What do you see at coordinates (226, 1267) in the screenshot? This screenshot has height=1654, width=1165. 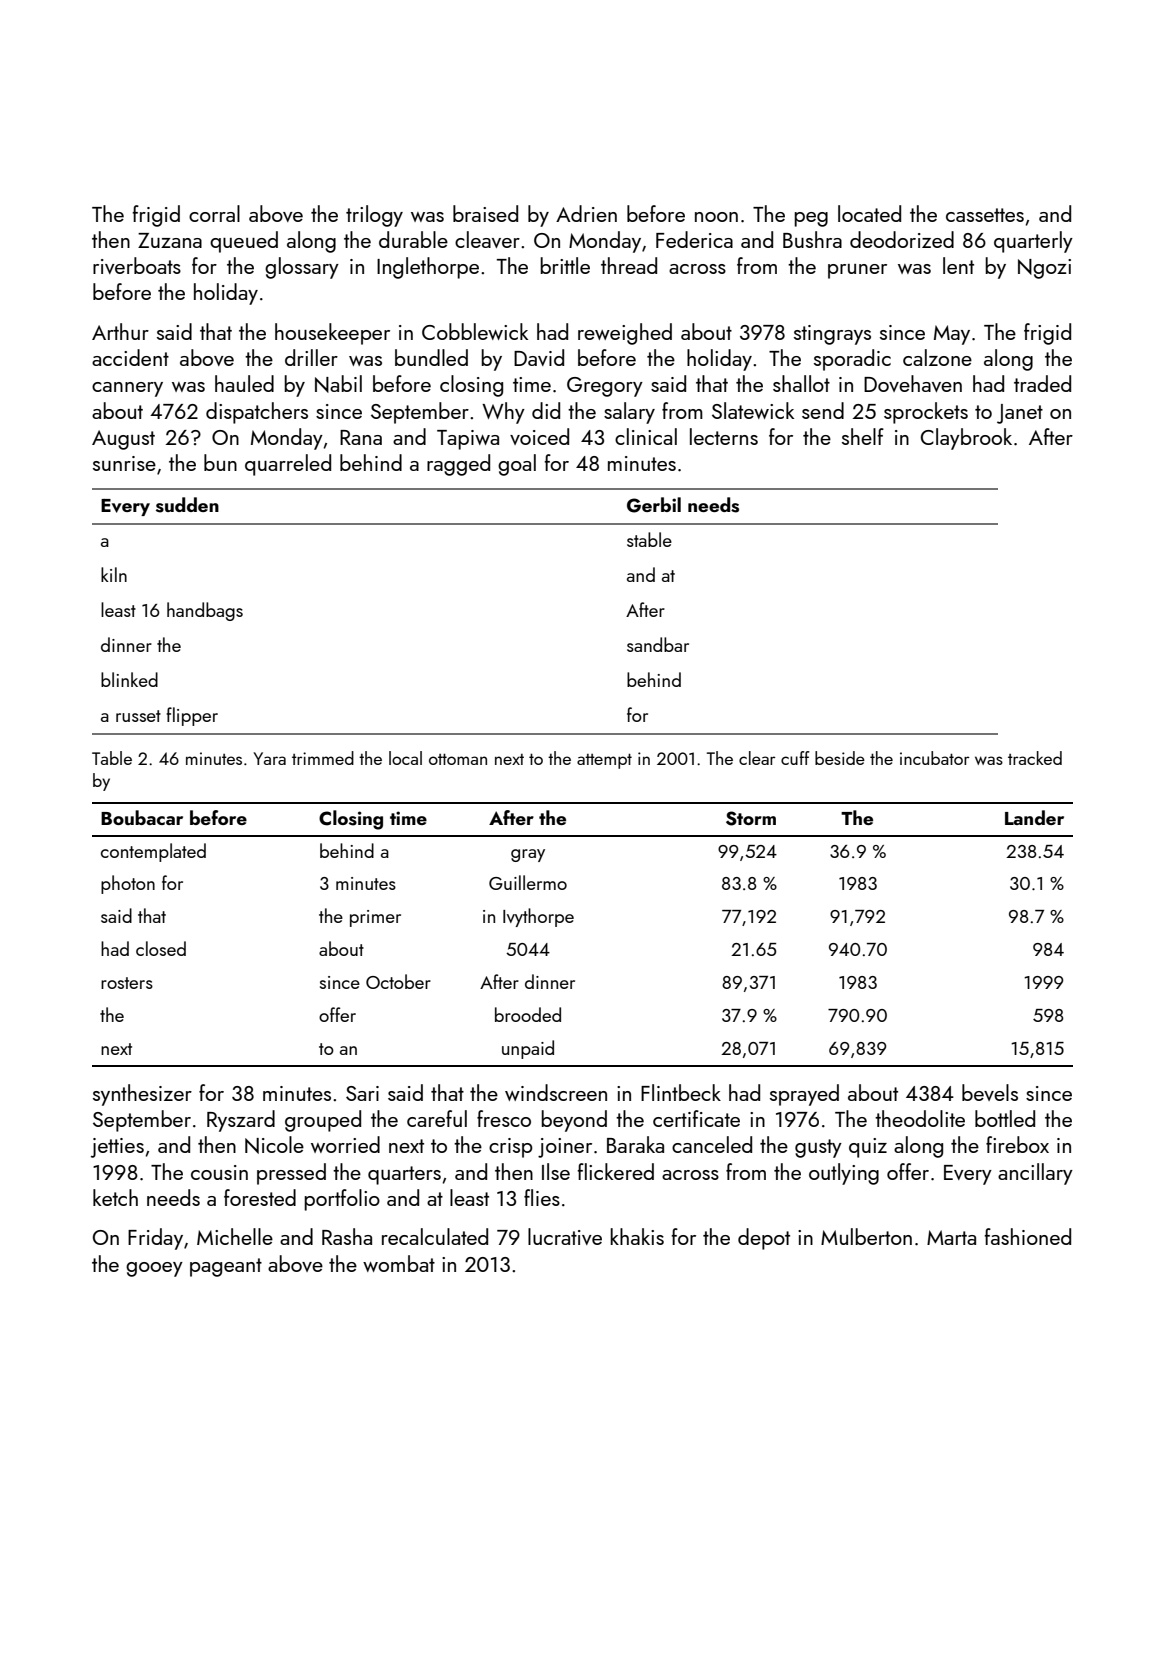 I see `pageant` at bounding box center [226, 1267].
